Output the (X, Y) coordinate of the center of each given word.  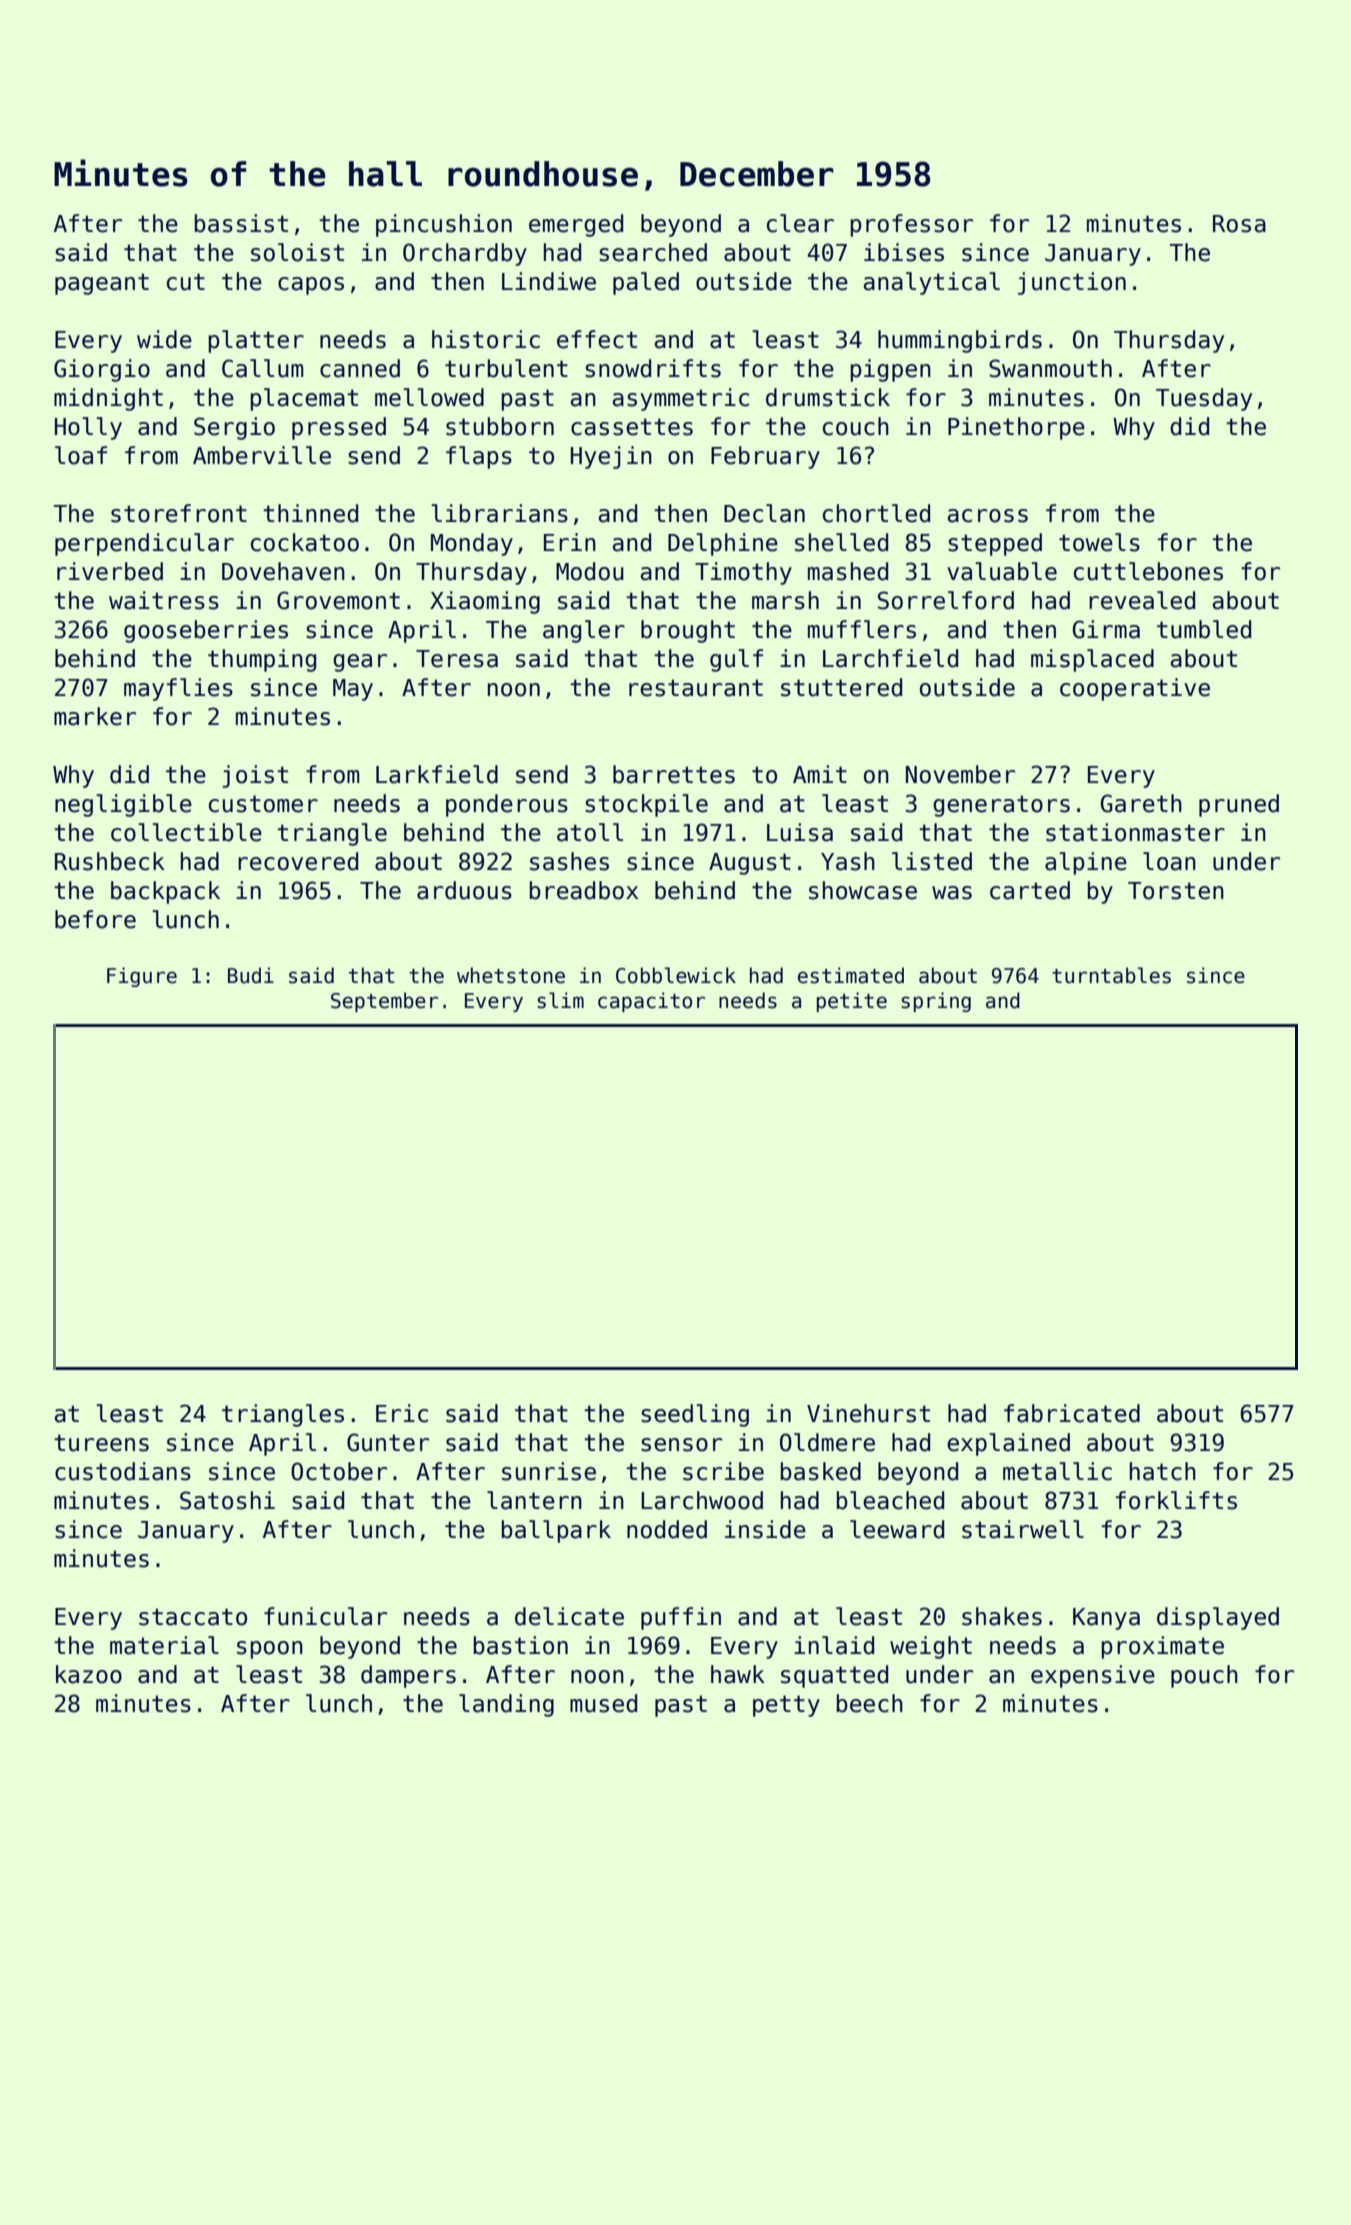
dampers (408, 1676)
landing (506, 1705)
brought (688, 631)
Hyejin (611, 457)
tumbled (1204, 629)
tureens (101, 1443)
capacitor (651, 1002)
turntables (1111, 975)
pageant (102, 284)
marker (95, 716)
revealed (1142, 600)
